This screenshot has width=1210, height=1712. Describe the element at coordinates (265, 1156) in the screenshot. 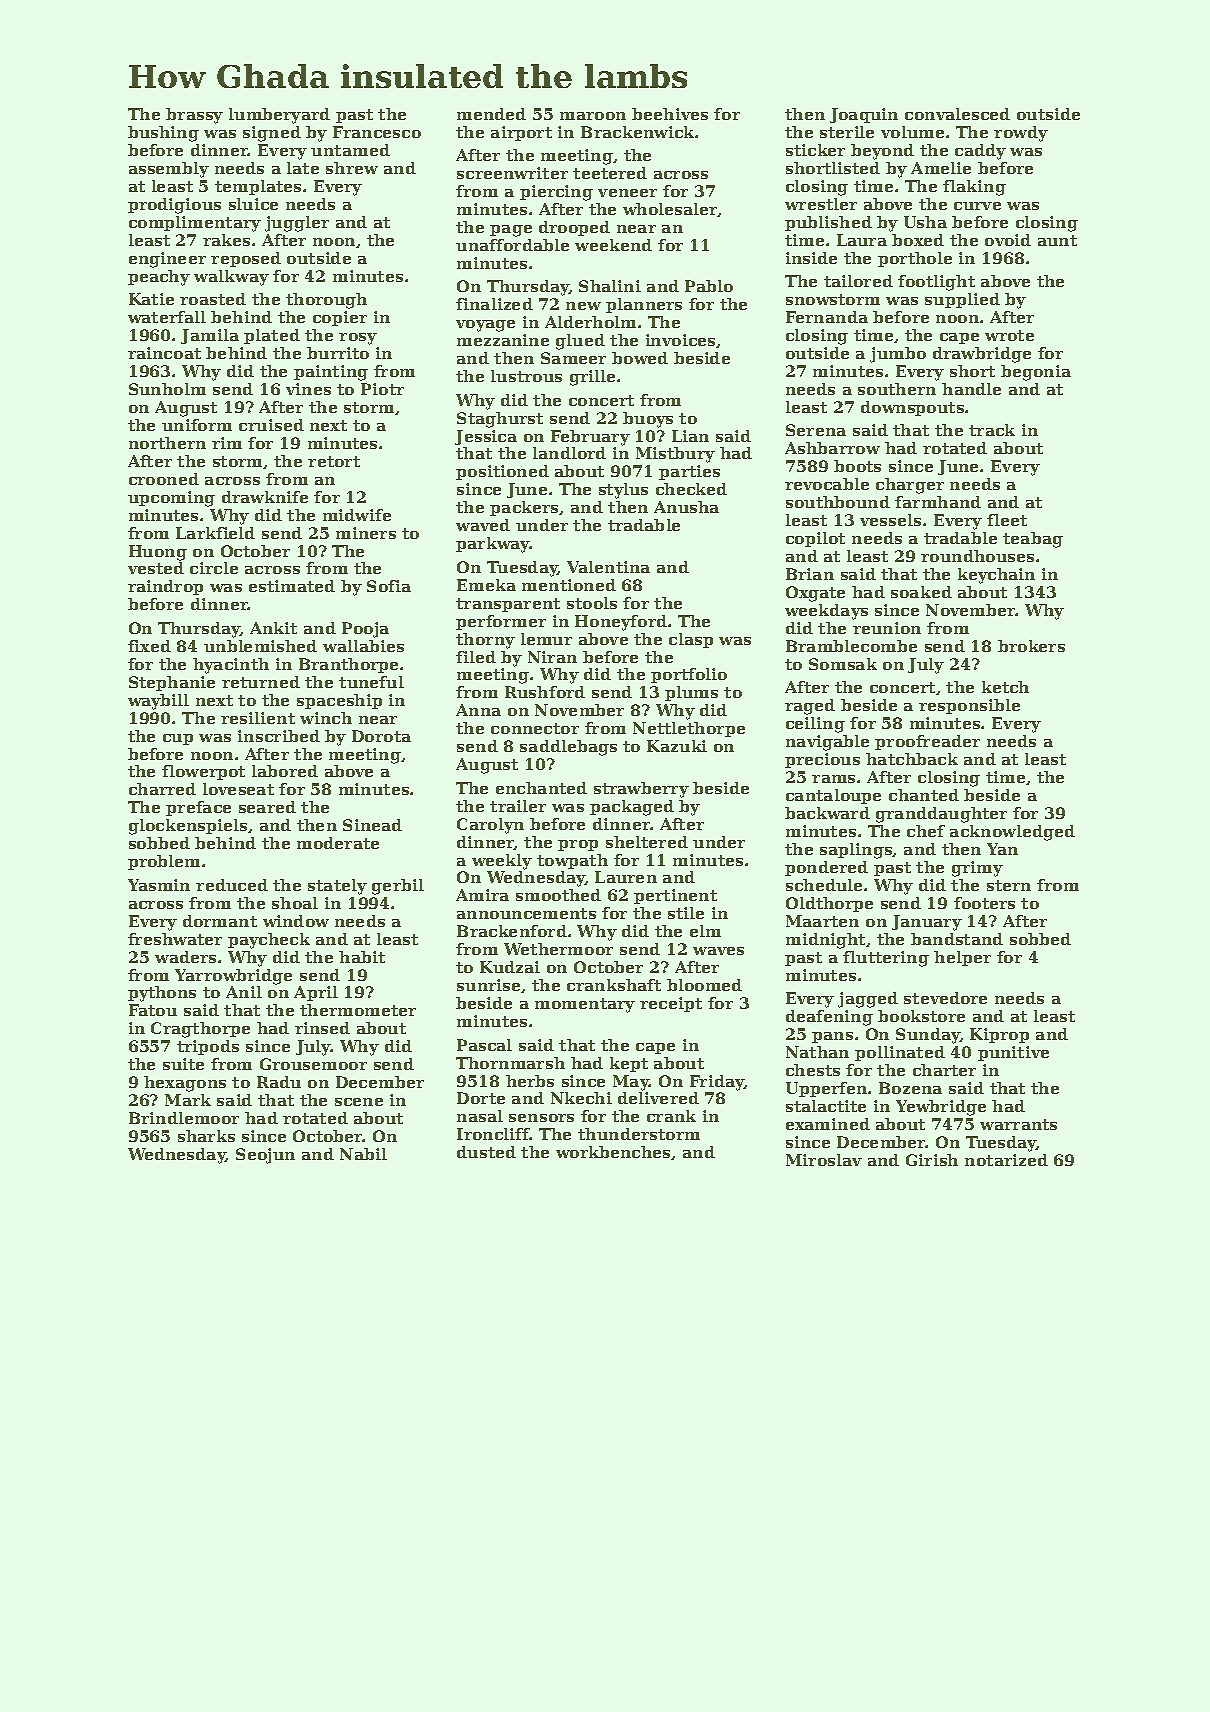

I see `Seojun` at that location.
